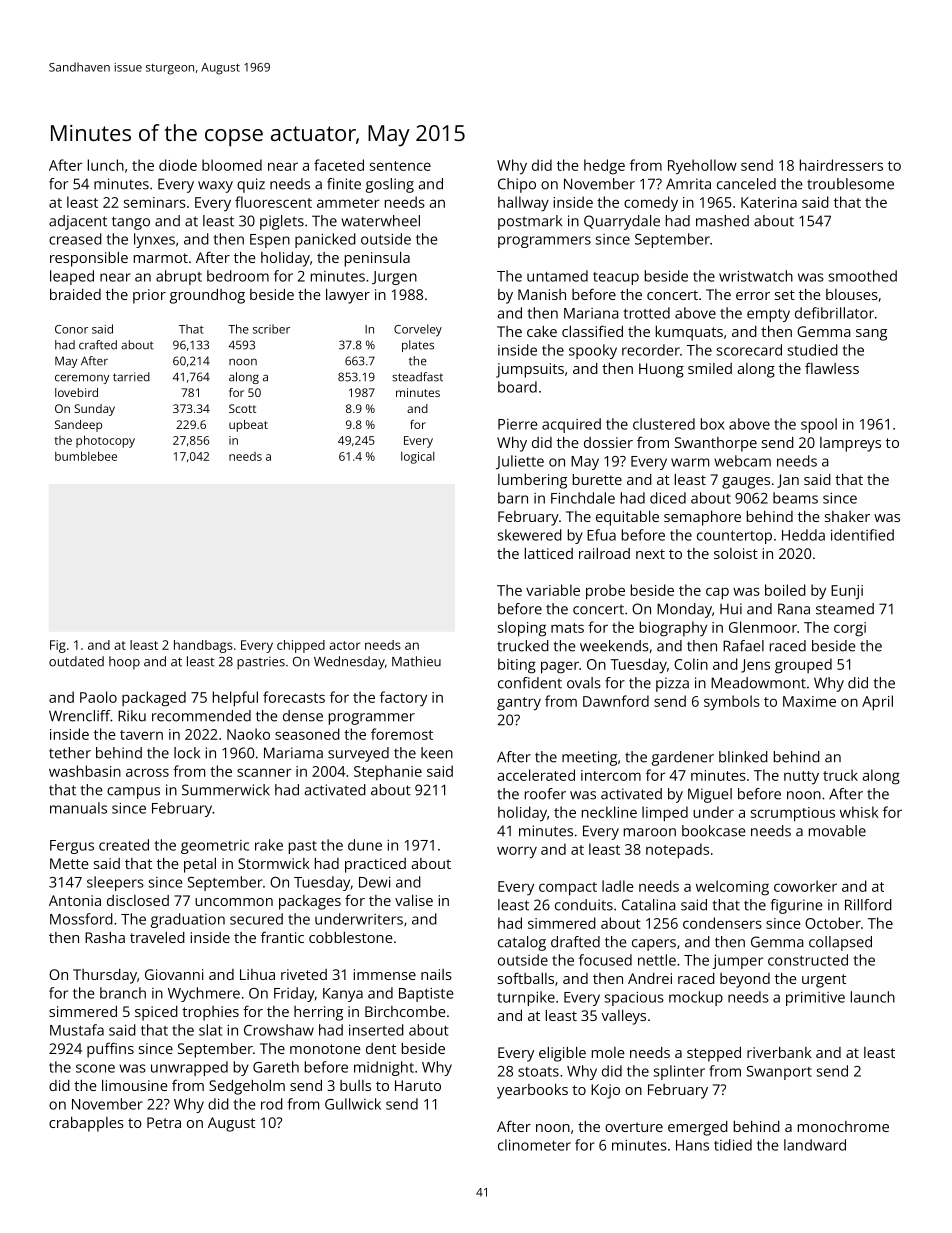  I want to click on riveted, so click(304, 974).
